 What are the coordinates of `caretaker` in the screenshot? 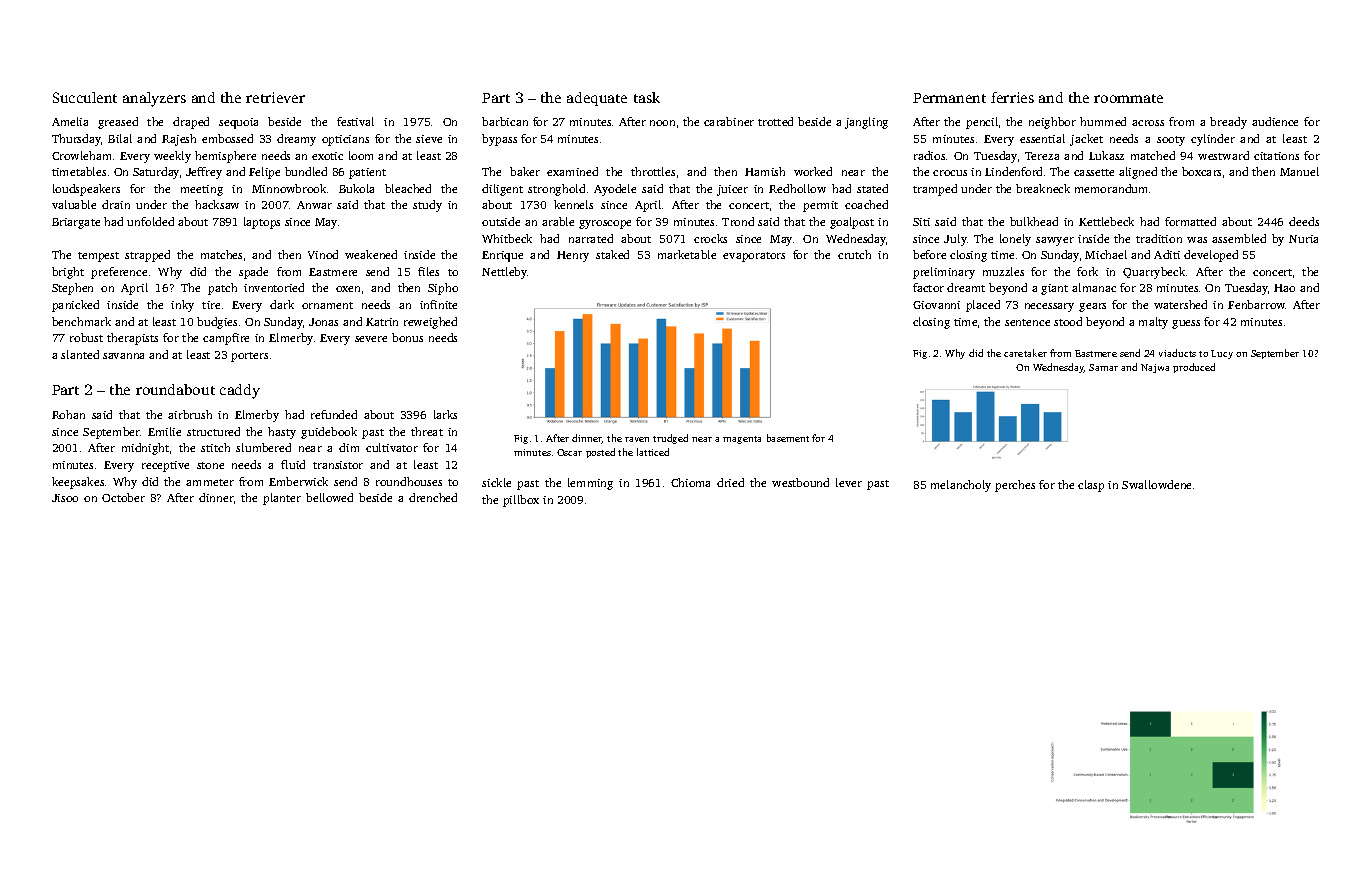 It's located at (1025, 353).
